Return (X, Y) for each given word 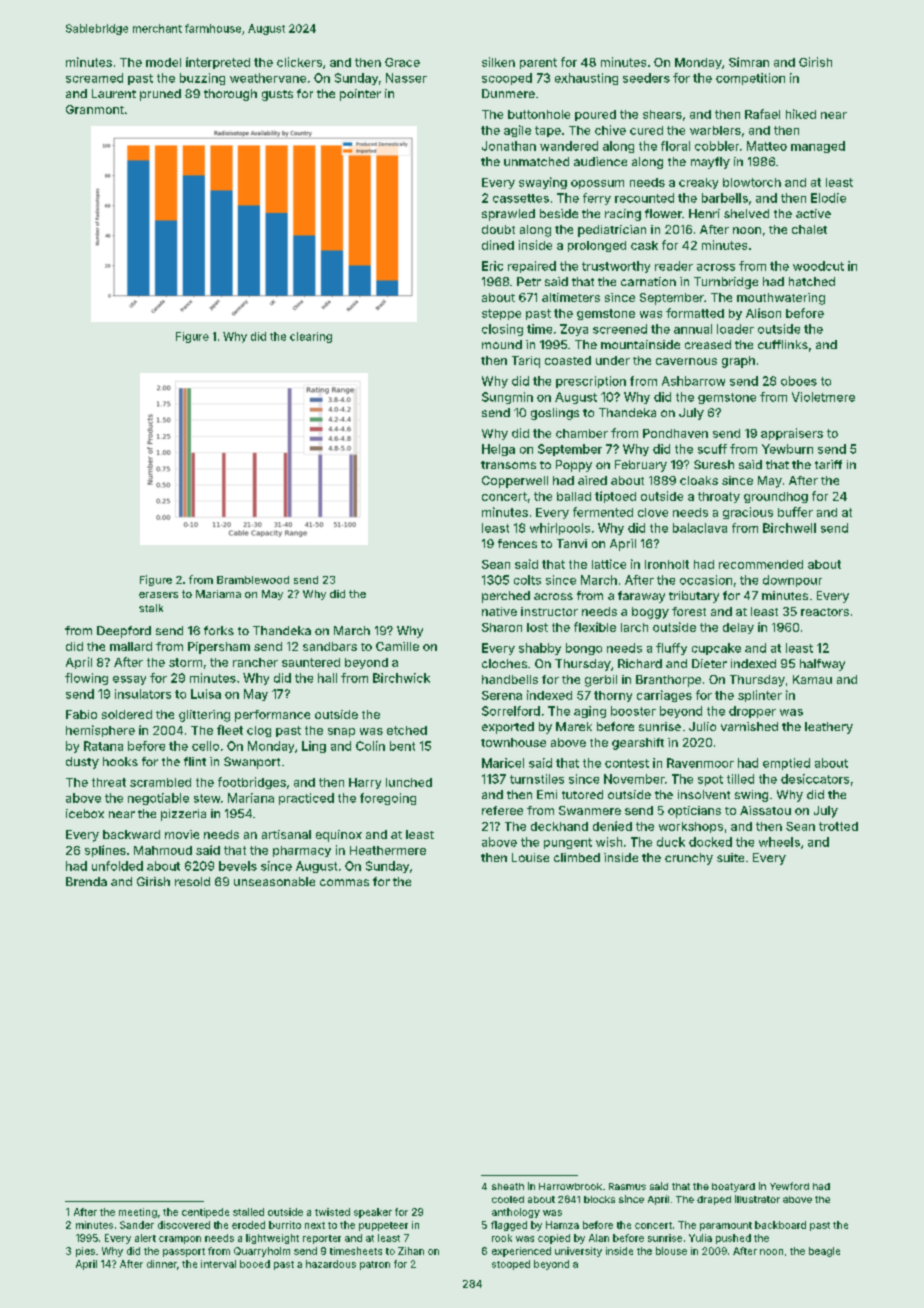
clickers (299, 62)
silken (498, 62)
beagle (824, 1252)
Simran (749, 62)
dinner (162, 1264)
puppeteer (383, 1226)
